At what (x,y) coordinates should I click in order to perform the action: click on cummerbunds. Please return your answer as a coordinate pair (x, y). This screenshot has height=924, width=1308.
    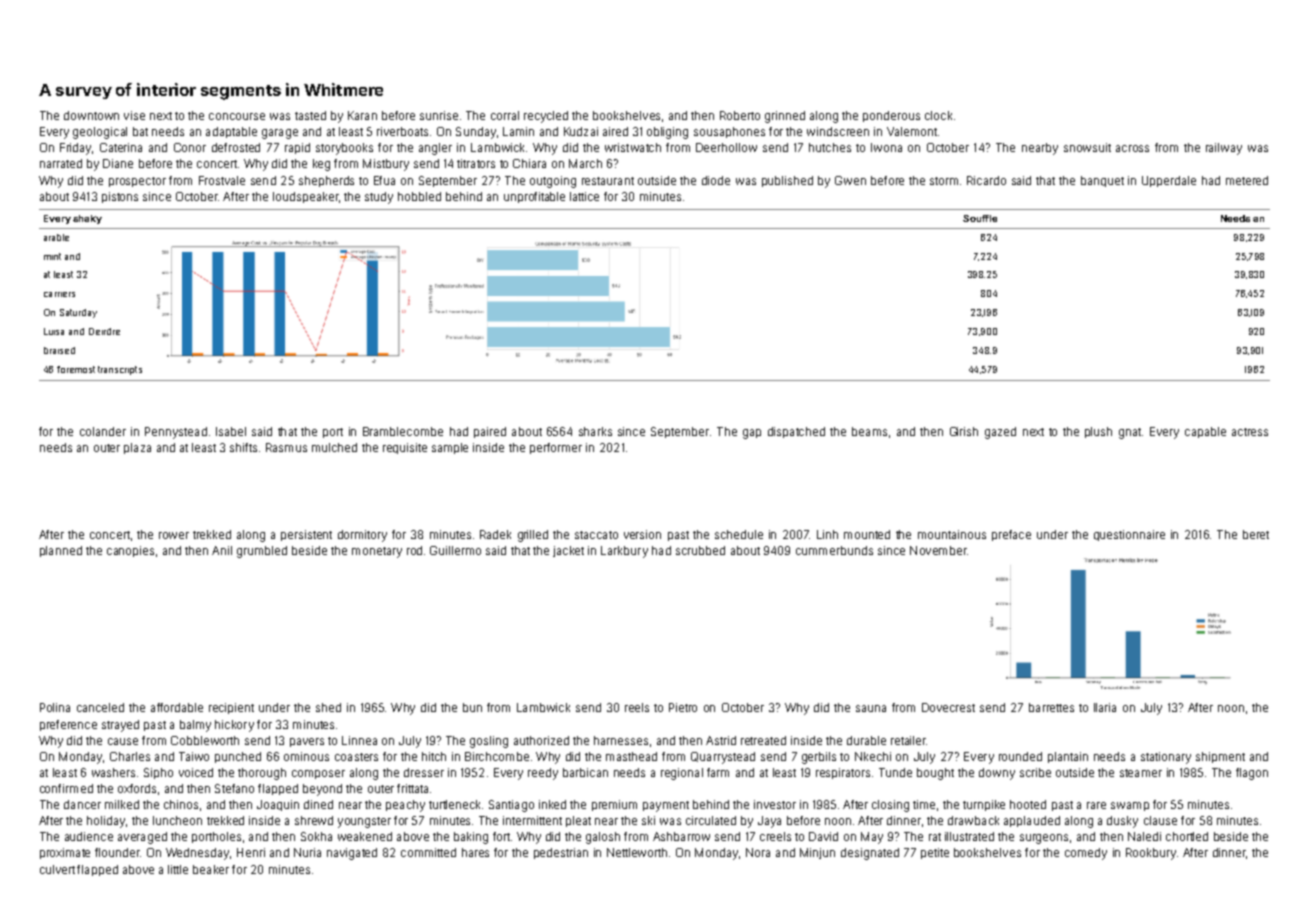
    Looking at the image, I should click on (834, 550).
